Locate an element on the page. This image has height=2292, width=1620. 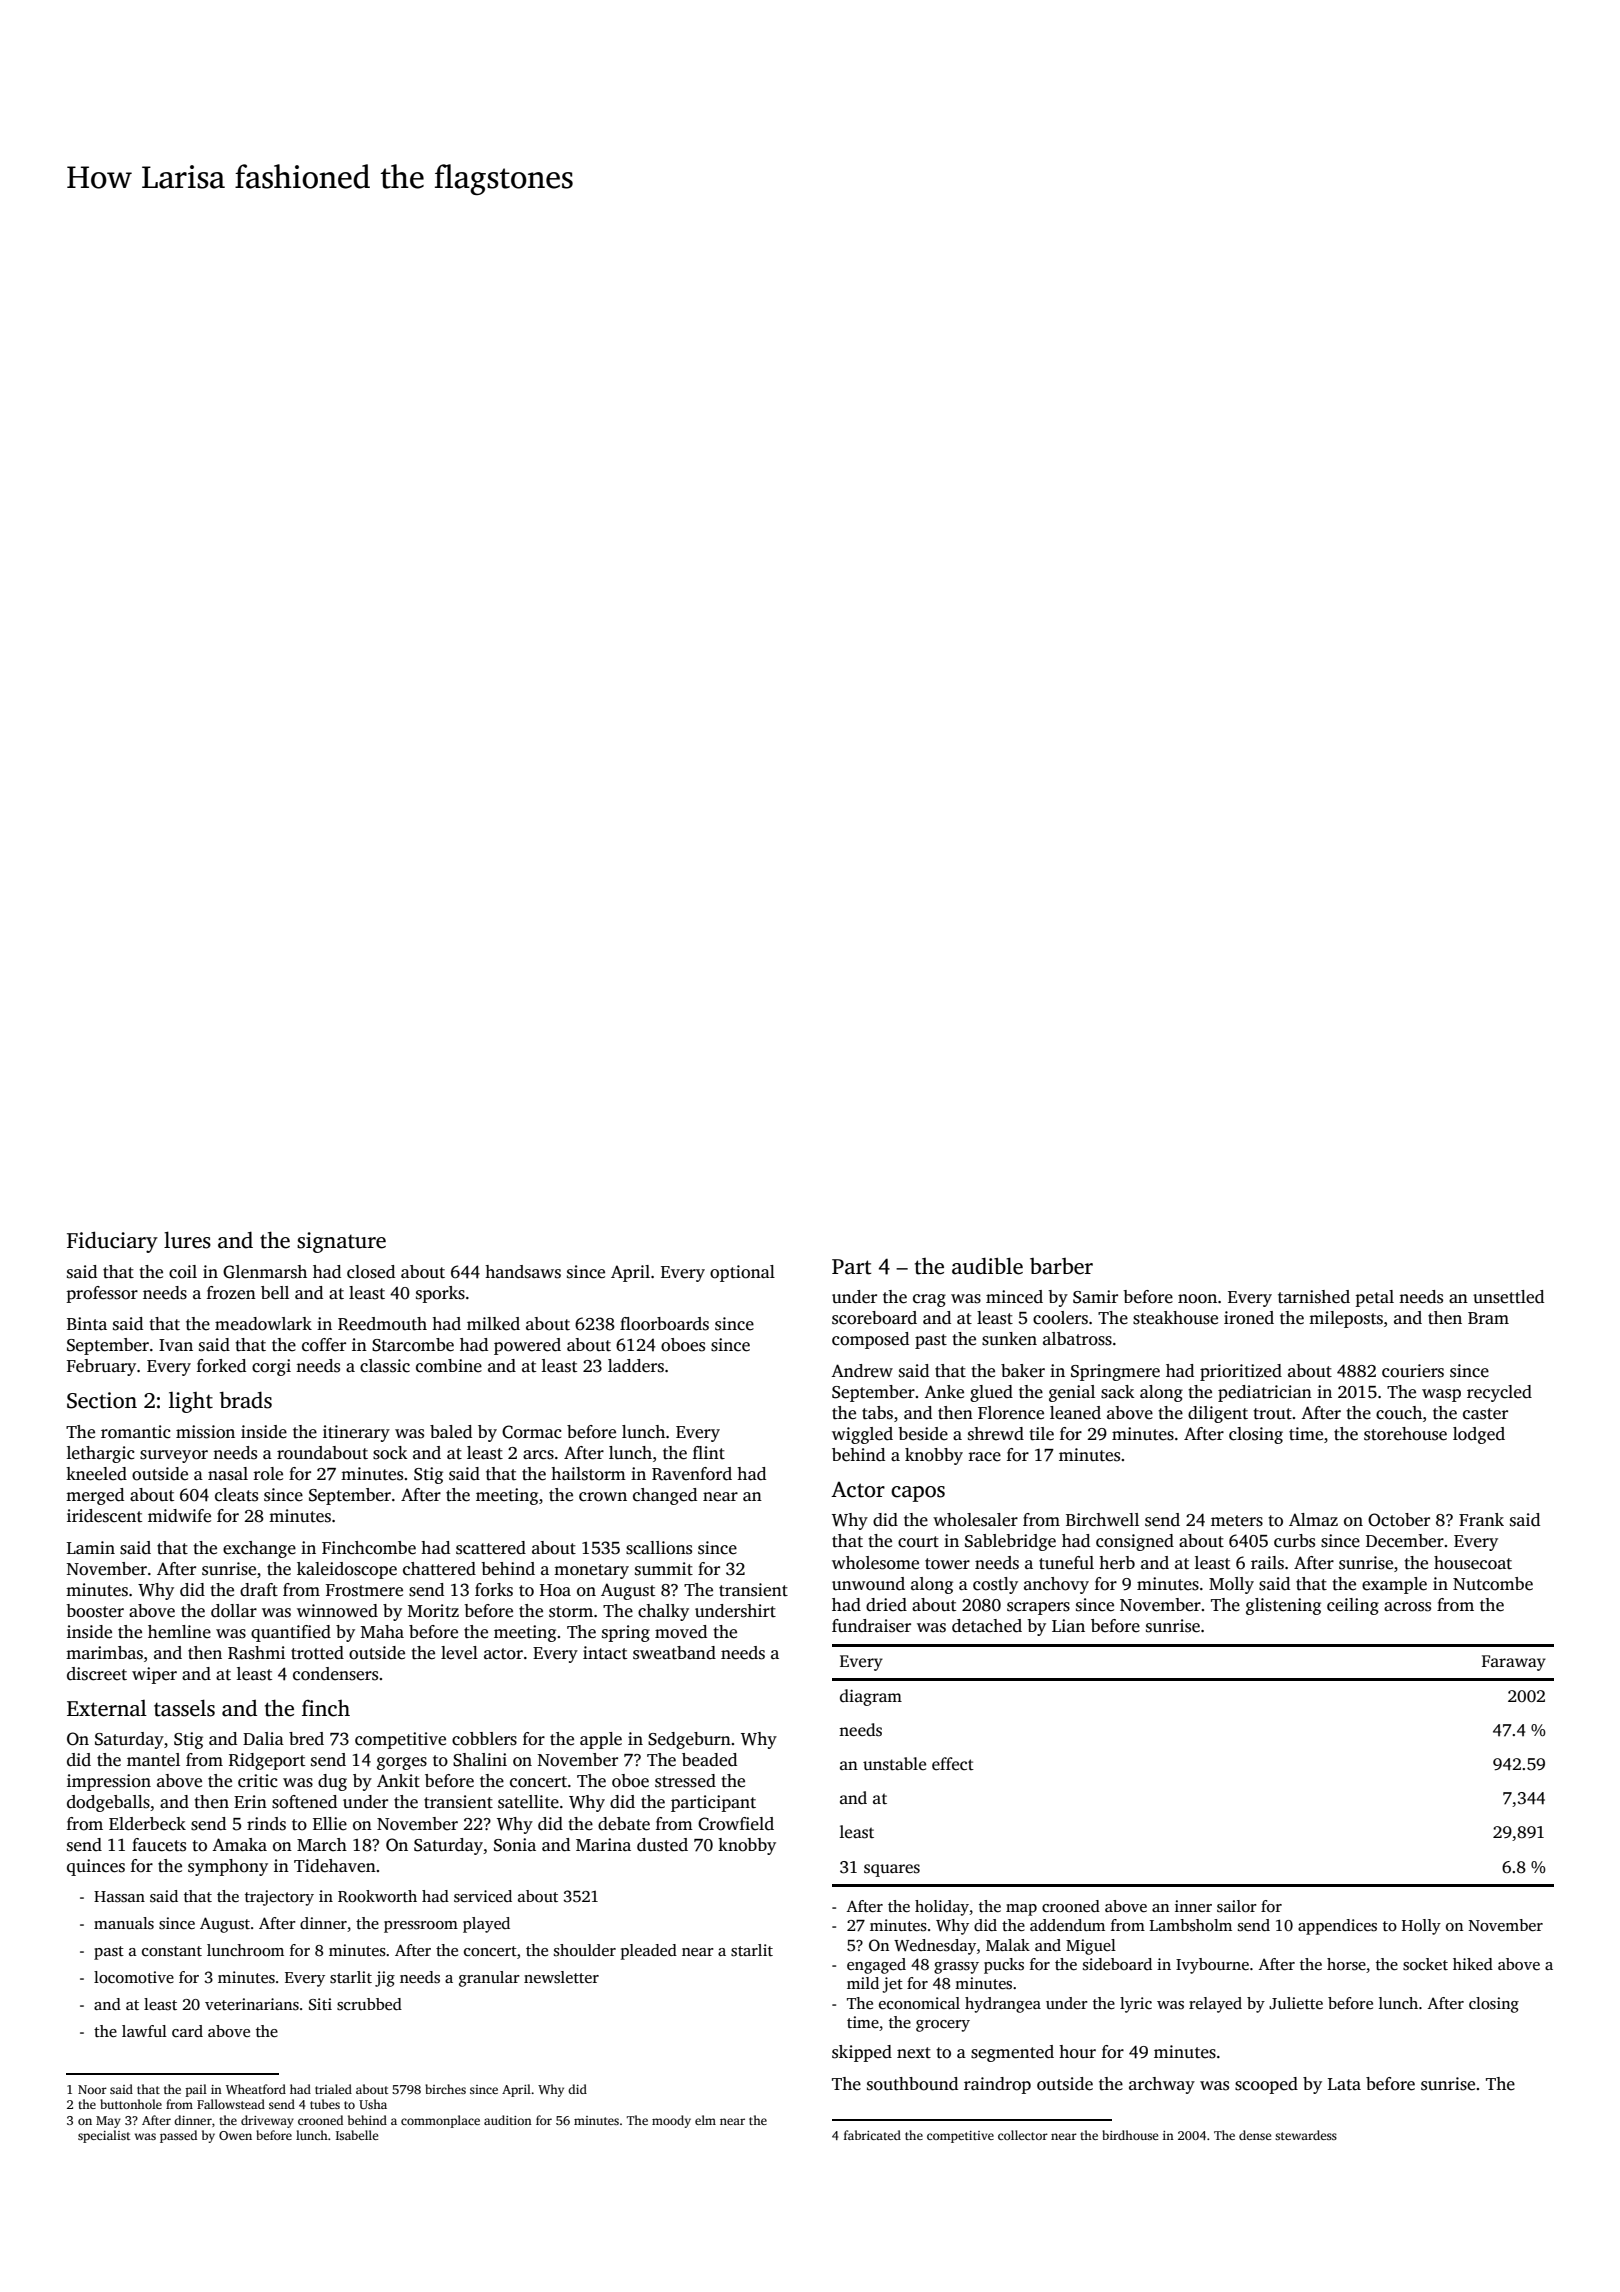
arcs is located at coordinates (538, 1455).
